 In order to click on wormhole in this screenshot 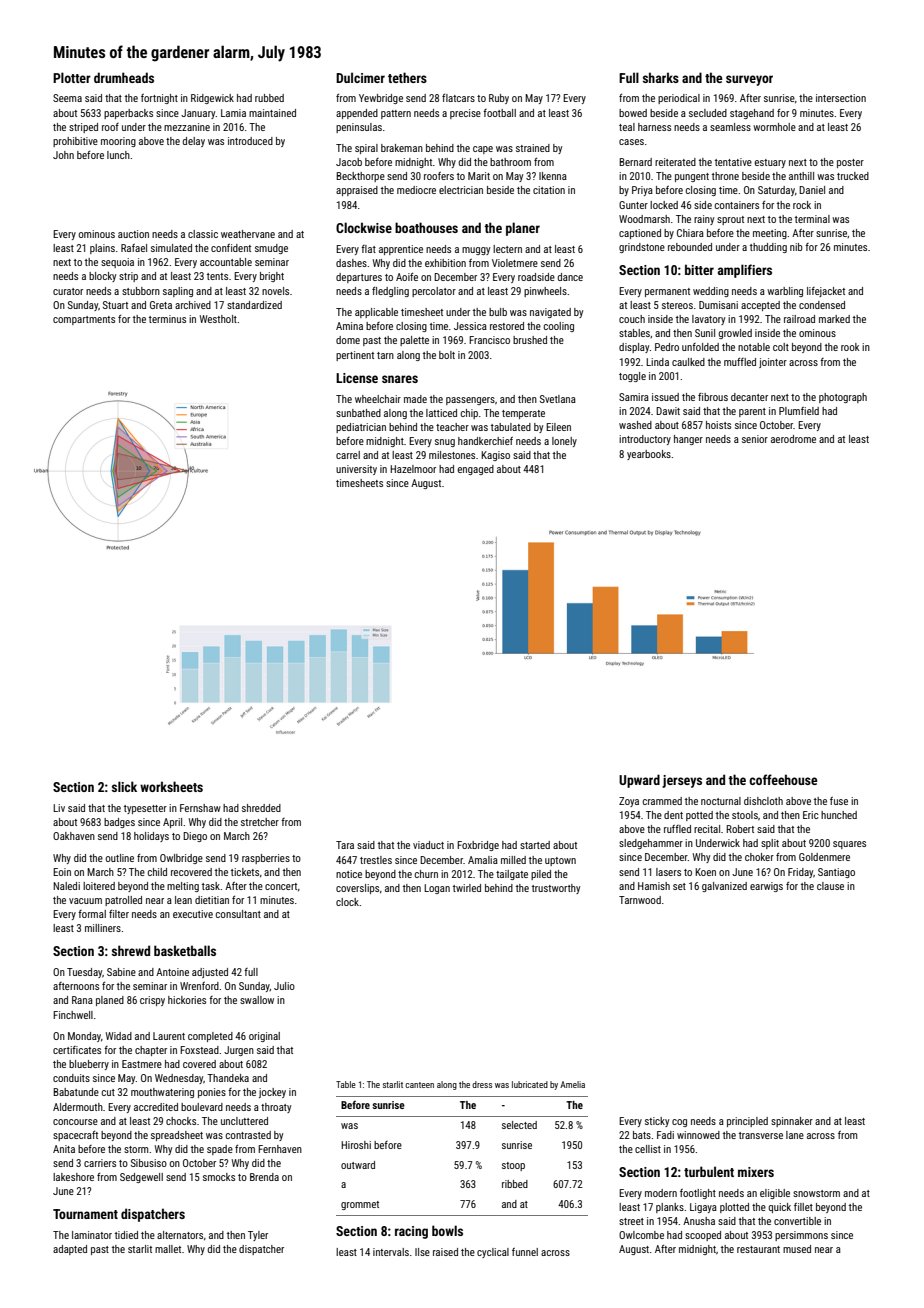, I will do `click(774, 127)`.
